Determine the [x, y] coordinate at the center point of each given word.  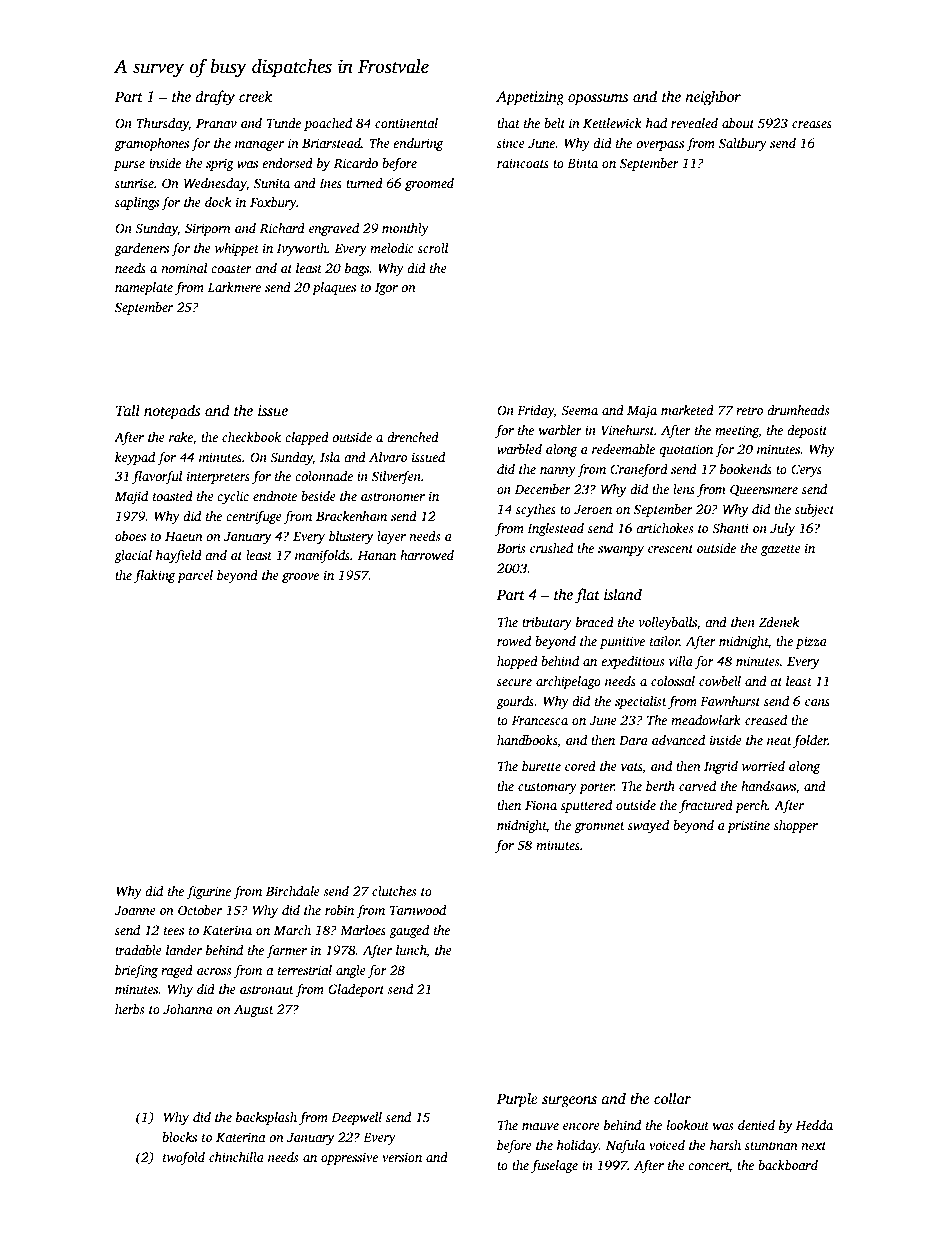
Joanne [135, 910]
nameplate [144, 288]
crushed [551, 548]
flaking [154, 576]
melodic [392, 248]
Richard [282, 228]
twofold [184, 1158]
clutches [394, 891]
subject [814, 510]
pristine [748, 826]
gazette [781, 550]
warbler [560, 430]
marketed [687, 410]
